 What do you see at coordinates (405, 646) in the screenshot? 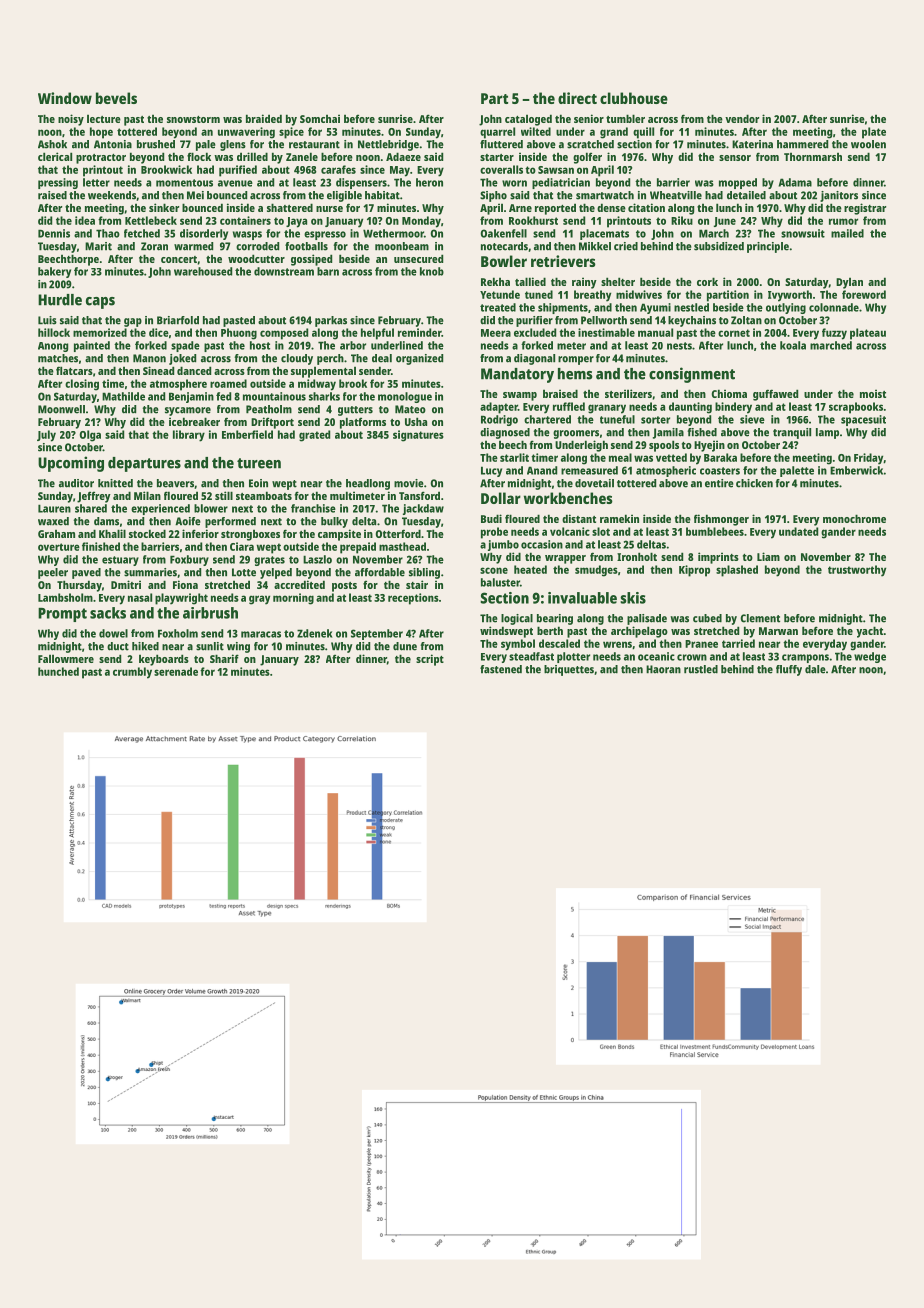
I see `dune` at bounding box center [405, 646].
